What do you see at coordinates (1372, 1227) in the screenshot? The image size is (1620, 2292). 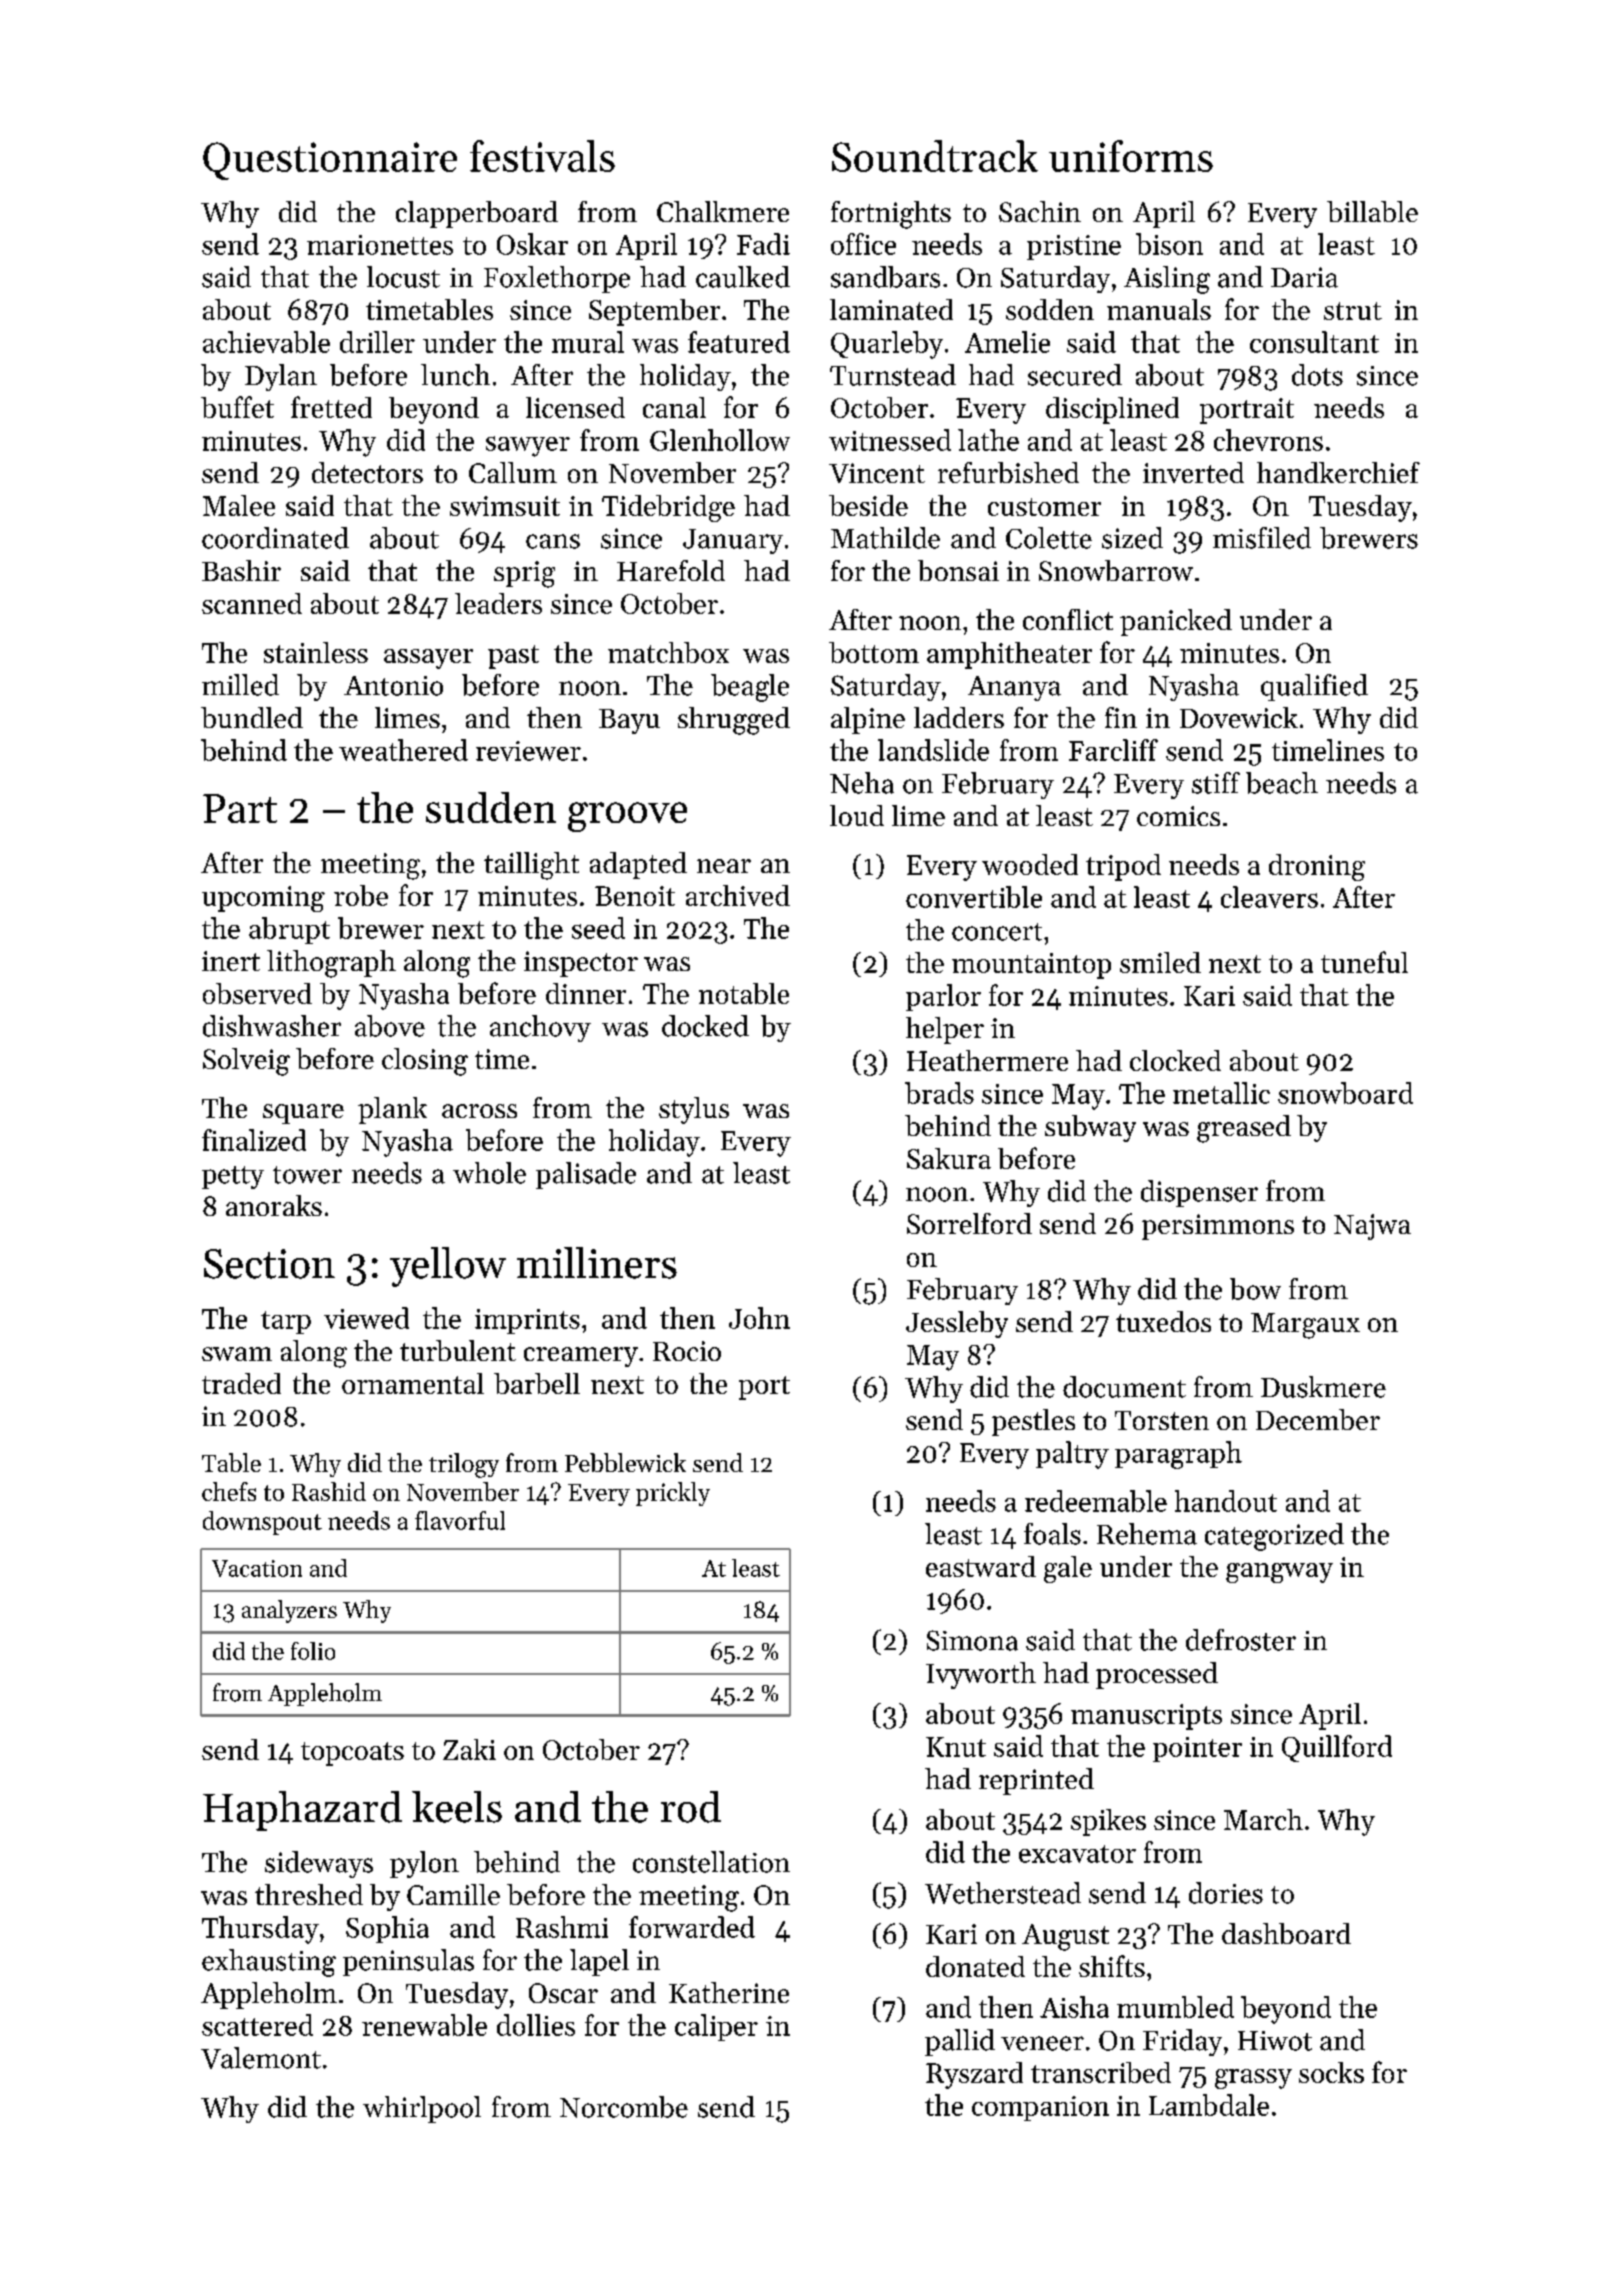 I see `Najwa` at bounding box center [1372, 1227].
